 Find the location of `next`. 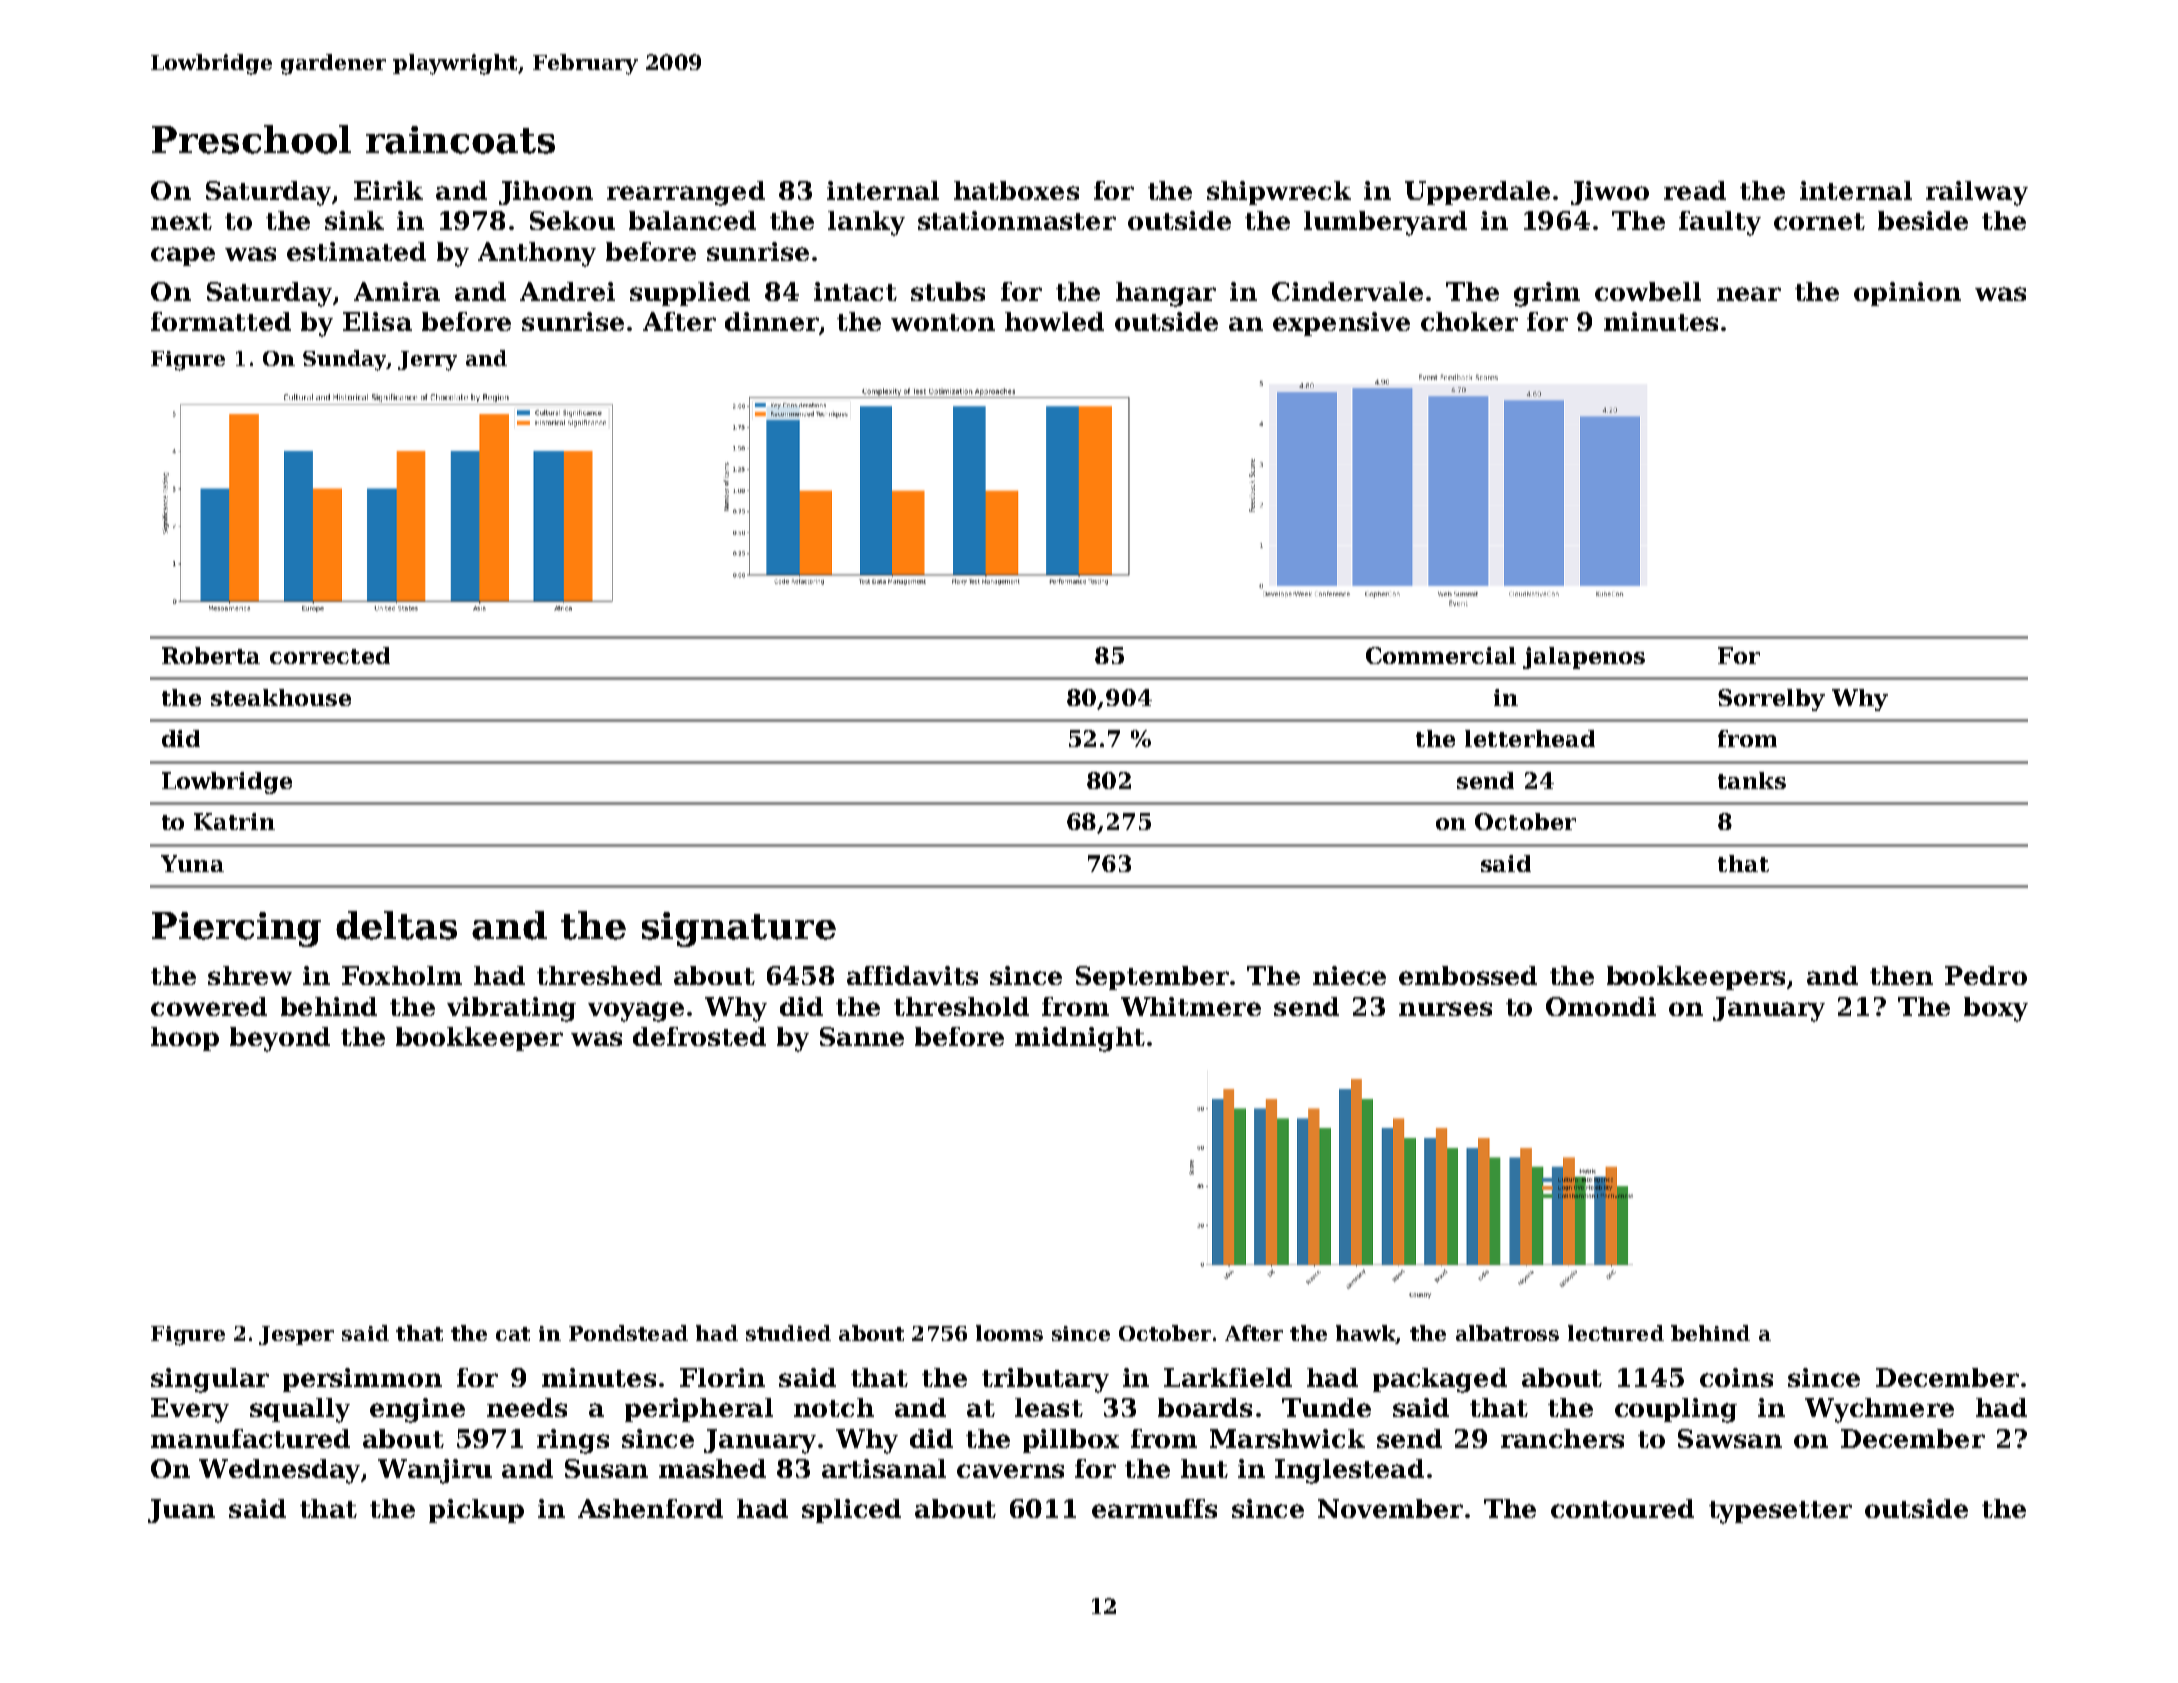

next is located at coordinates (181, 221).
